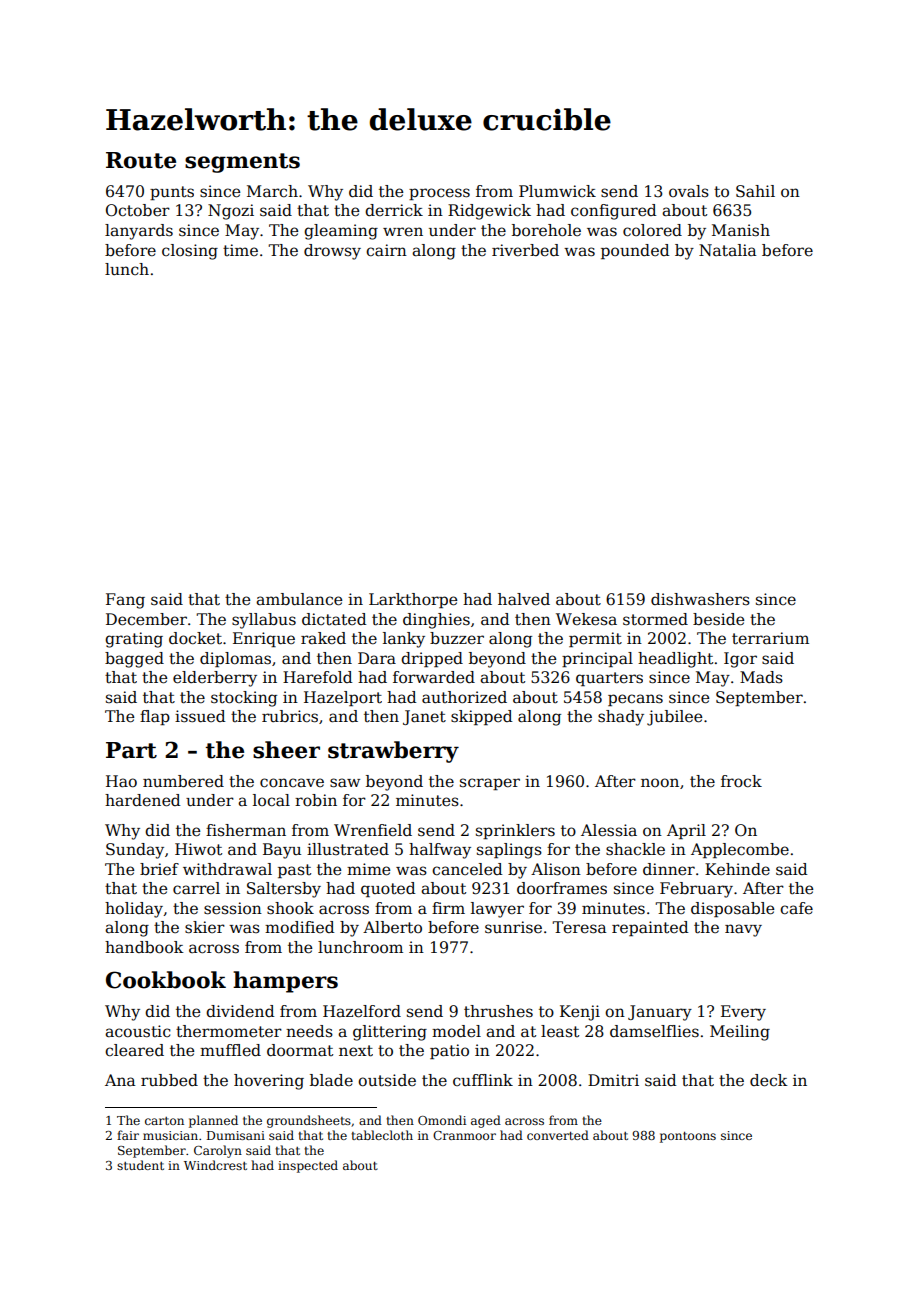  What do you see at coordinates (700, 599) in the image?
I see `dishwashers` at bounding box center [700, 599].
